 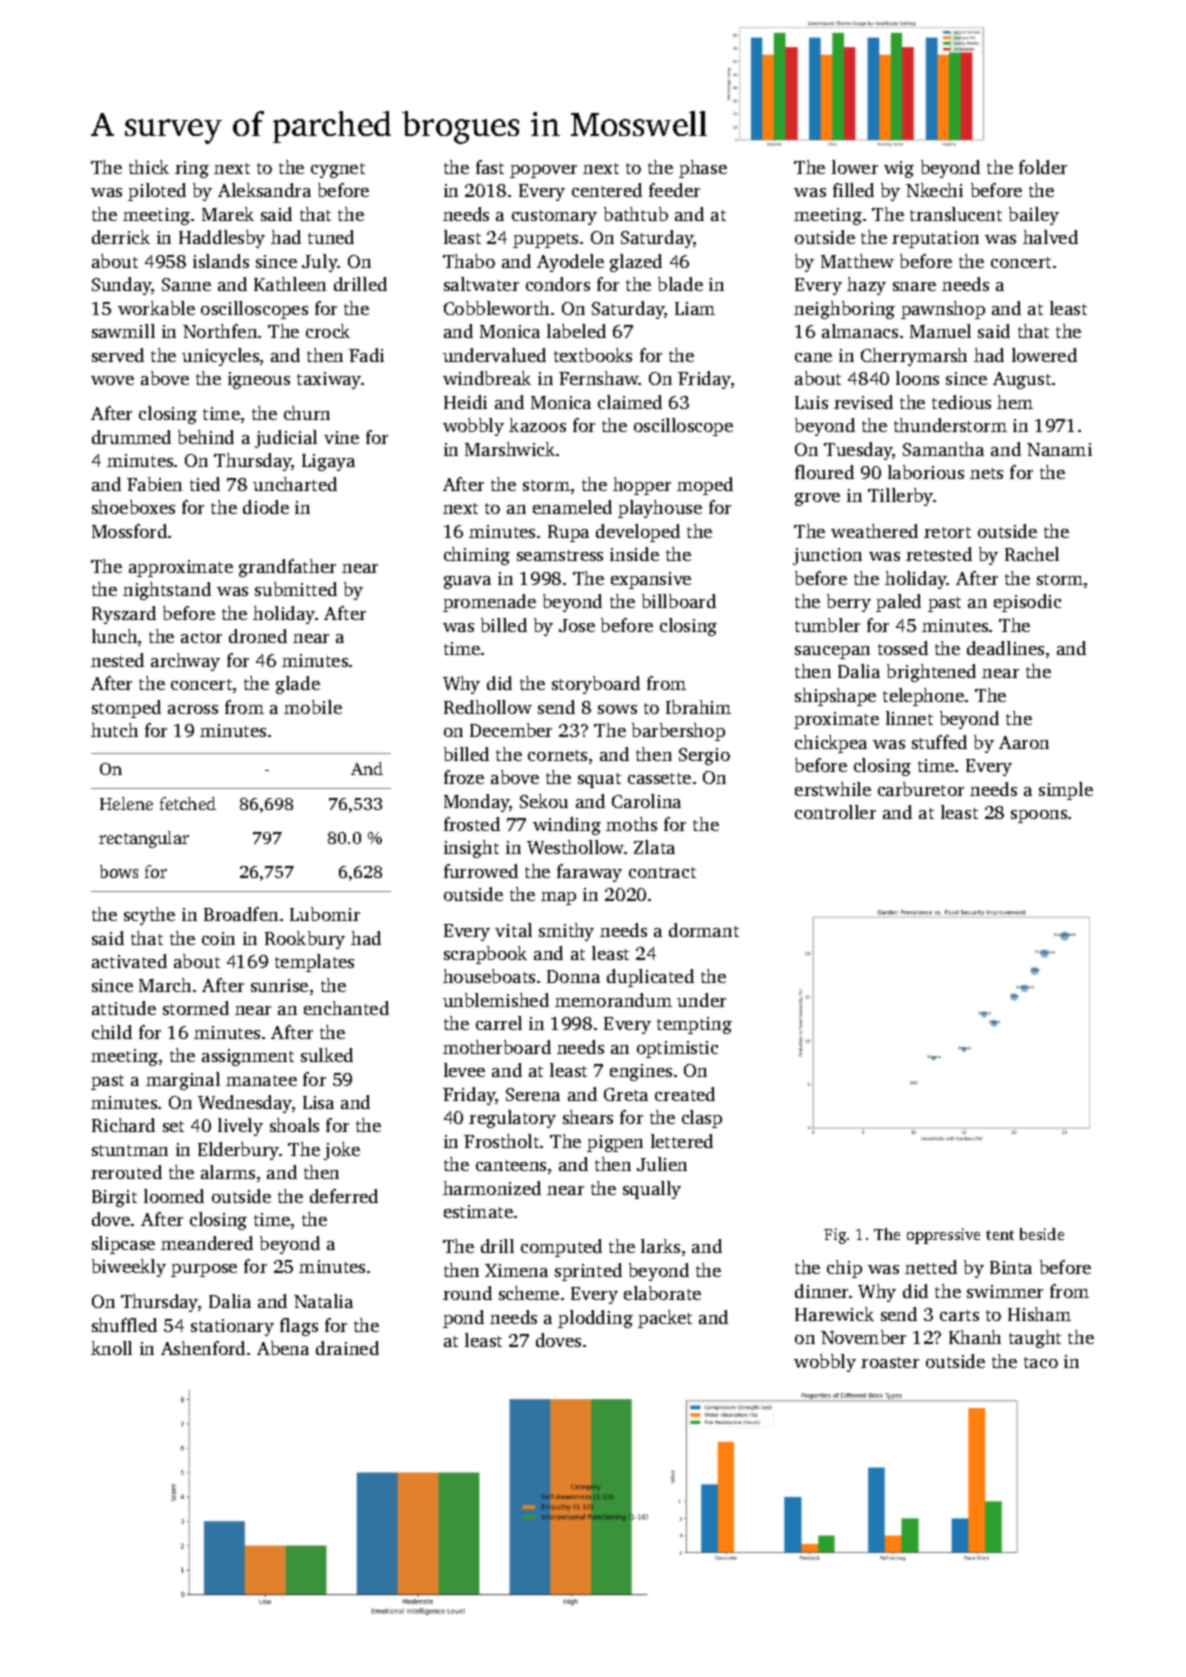 I want to click on phase, so click(x=703, y=169).
